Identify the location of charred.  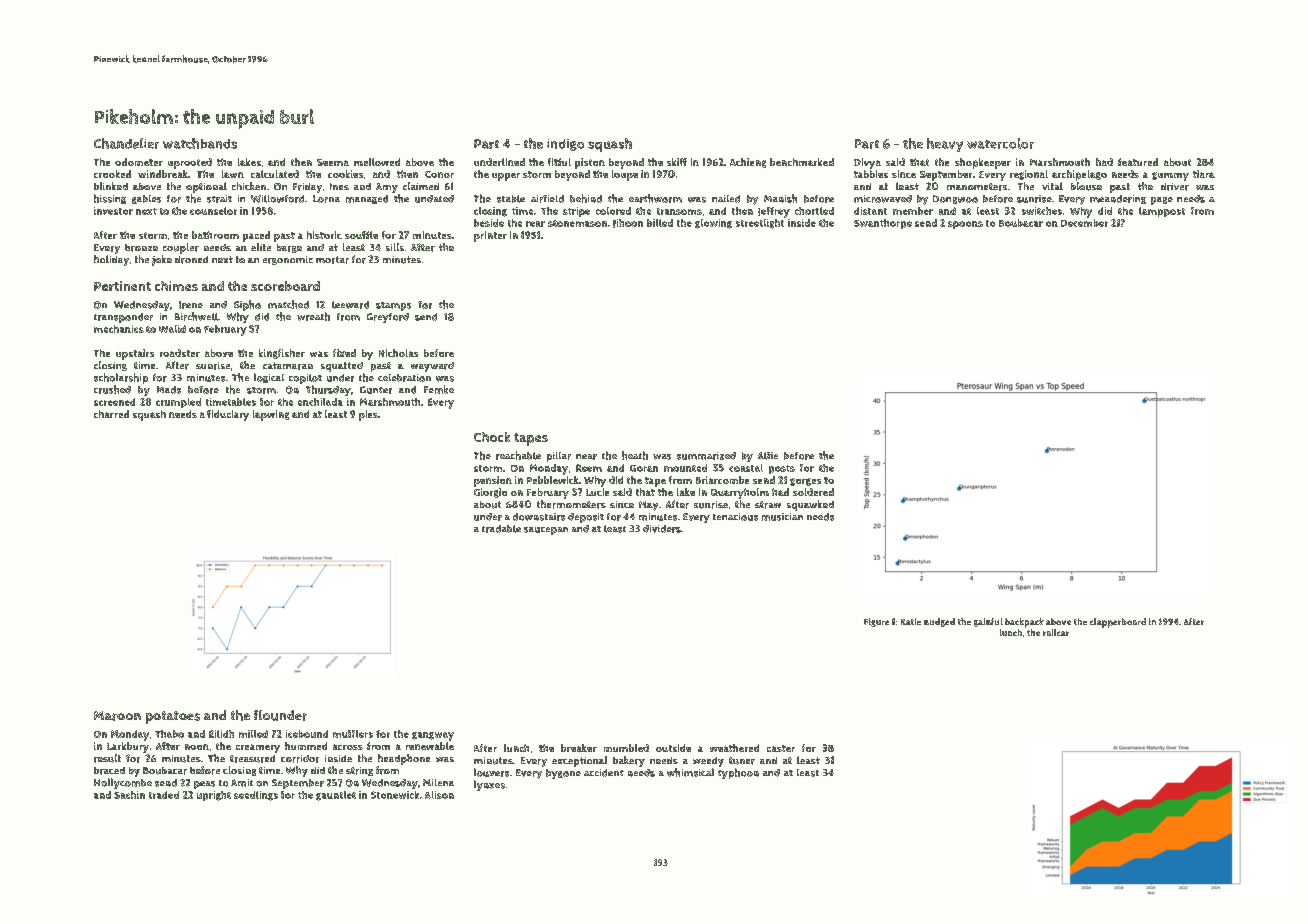
(111, 414).
